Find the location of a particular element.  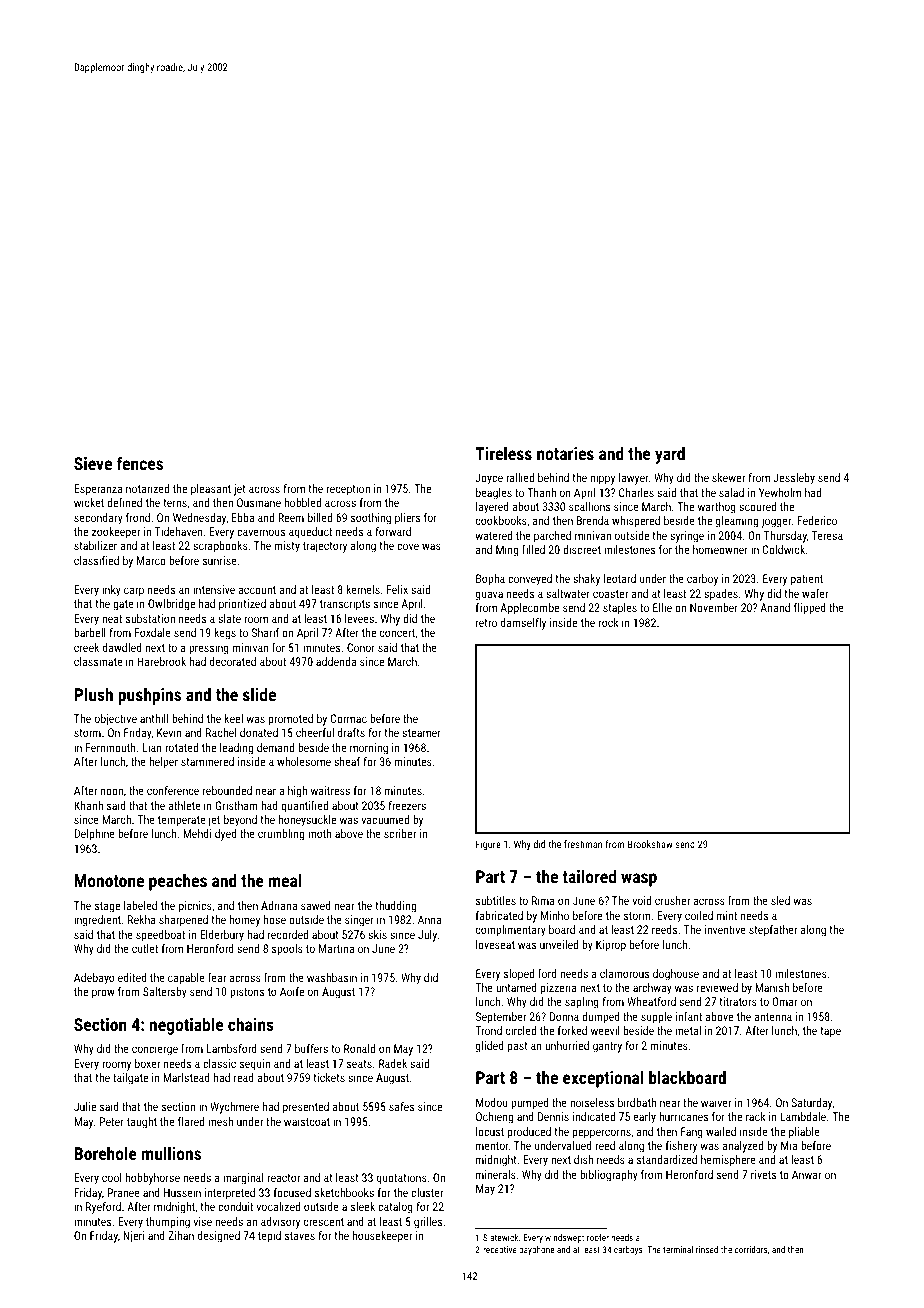

minerals is located at coordinates (496, 1174).
